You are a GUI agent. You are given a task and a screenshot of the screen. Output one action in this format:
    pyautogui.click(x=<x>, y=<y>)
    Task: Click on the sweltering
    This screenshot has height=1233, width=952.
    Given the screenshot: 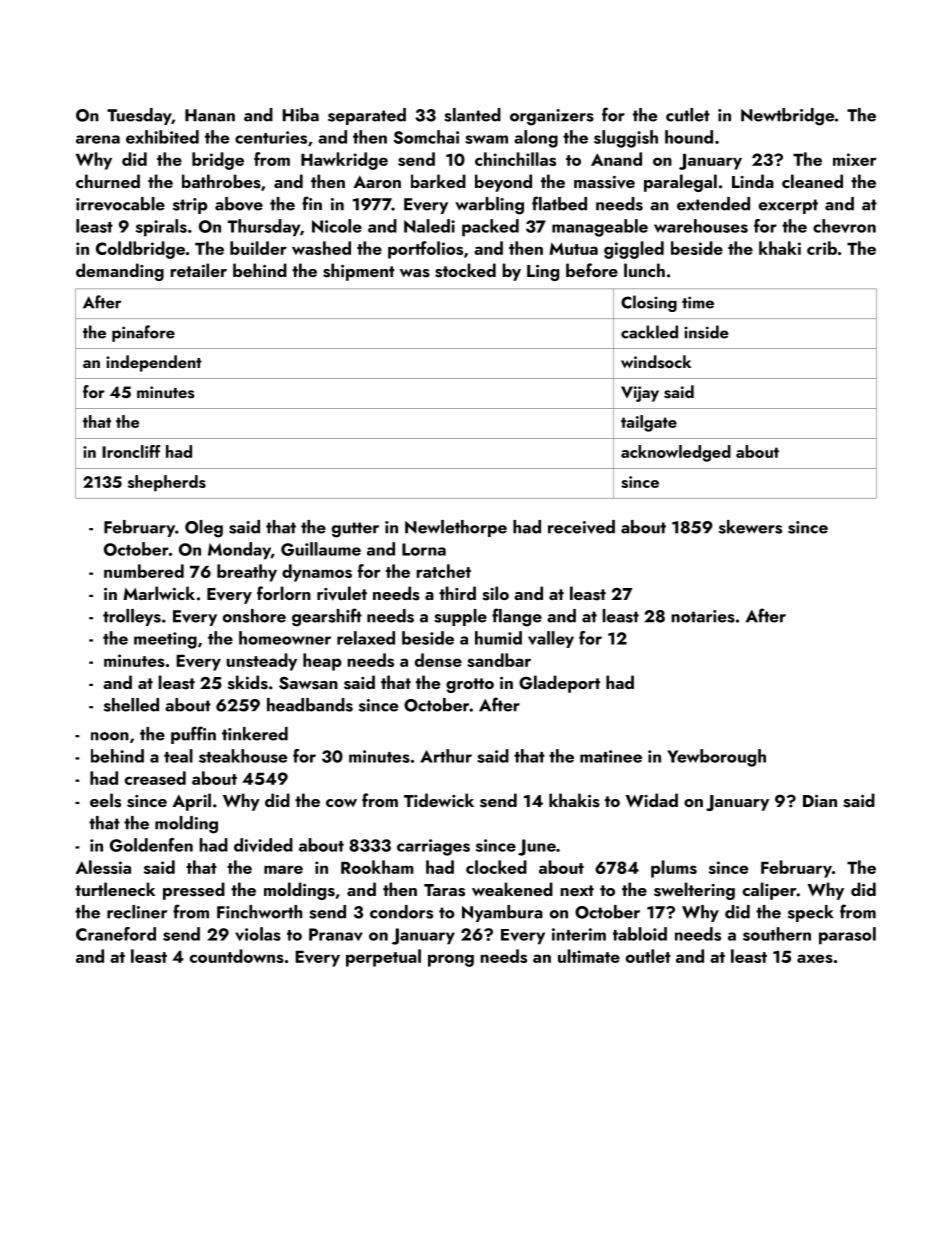 What is the action you would take?
    pyautogui.click(x=694, y=891)
